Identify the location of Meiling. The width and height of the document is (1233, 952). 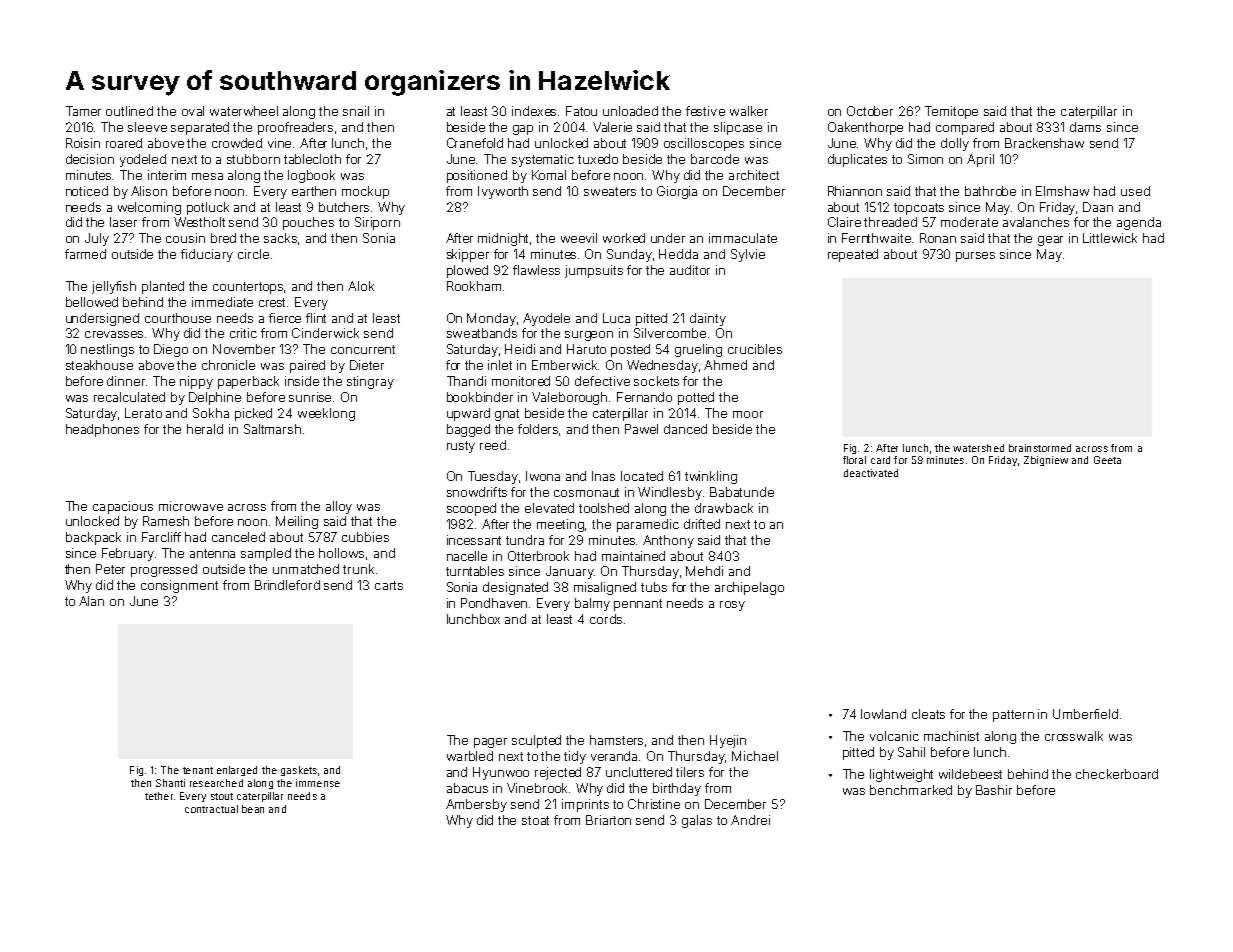
(297, 522).
